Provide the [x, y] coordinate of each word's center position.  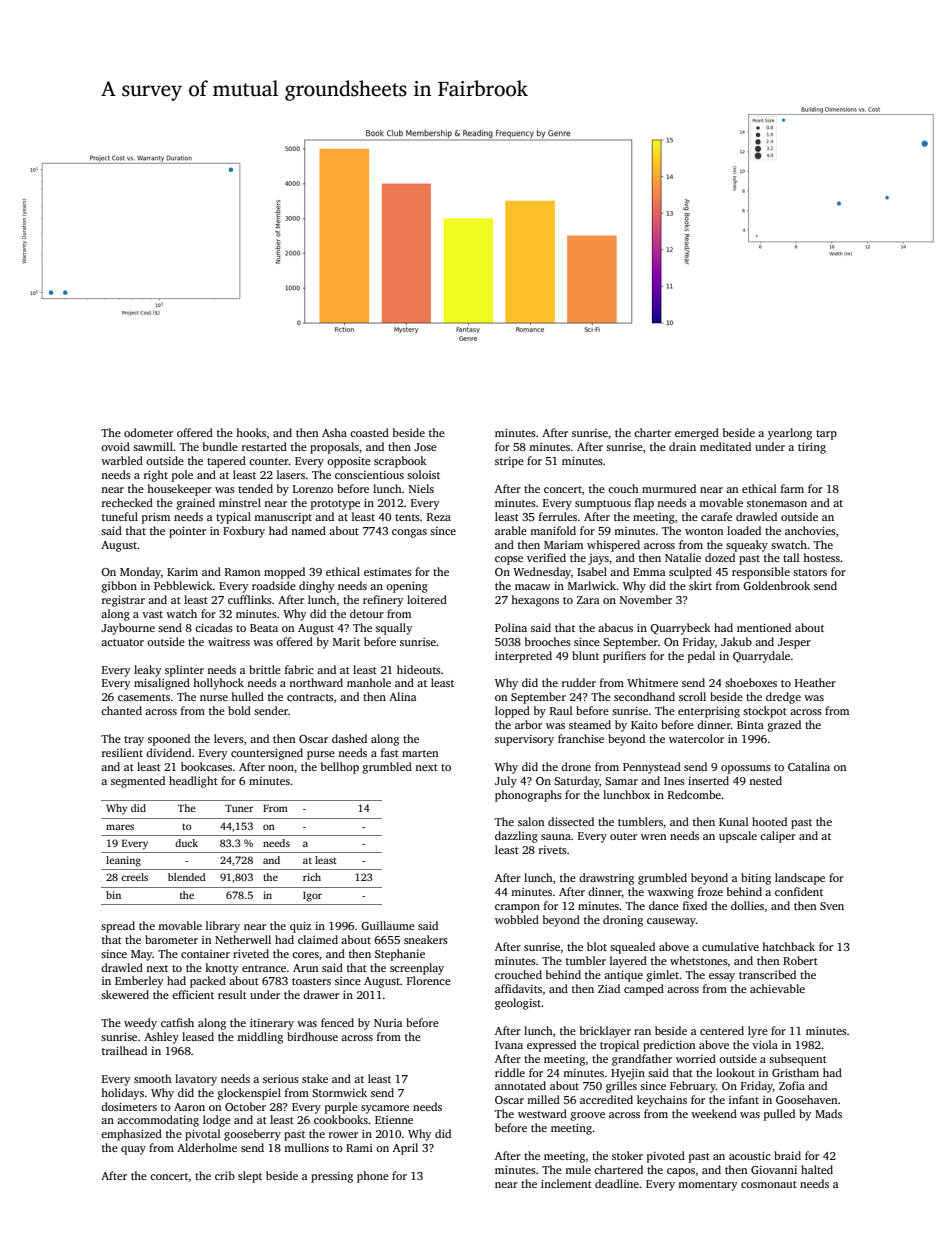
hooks [251, 432]
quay [133, 1150]
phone [373, 1177]
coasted [369, 432]
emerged [697, 434]
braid [787, 1155]
